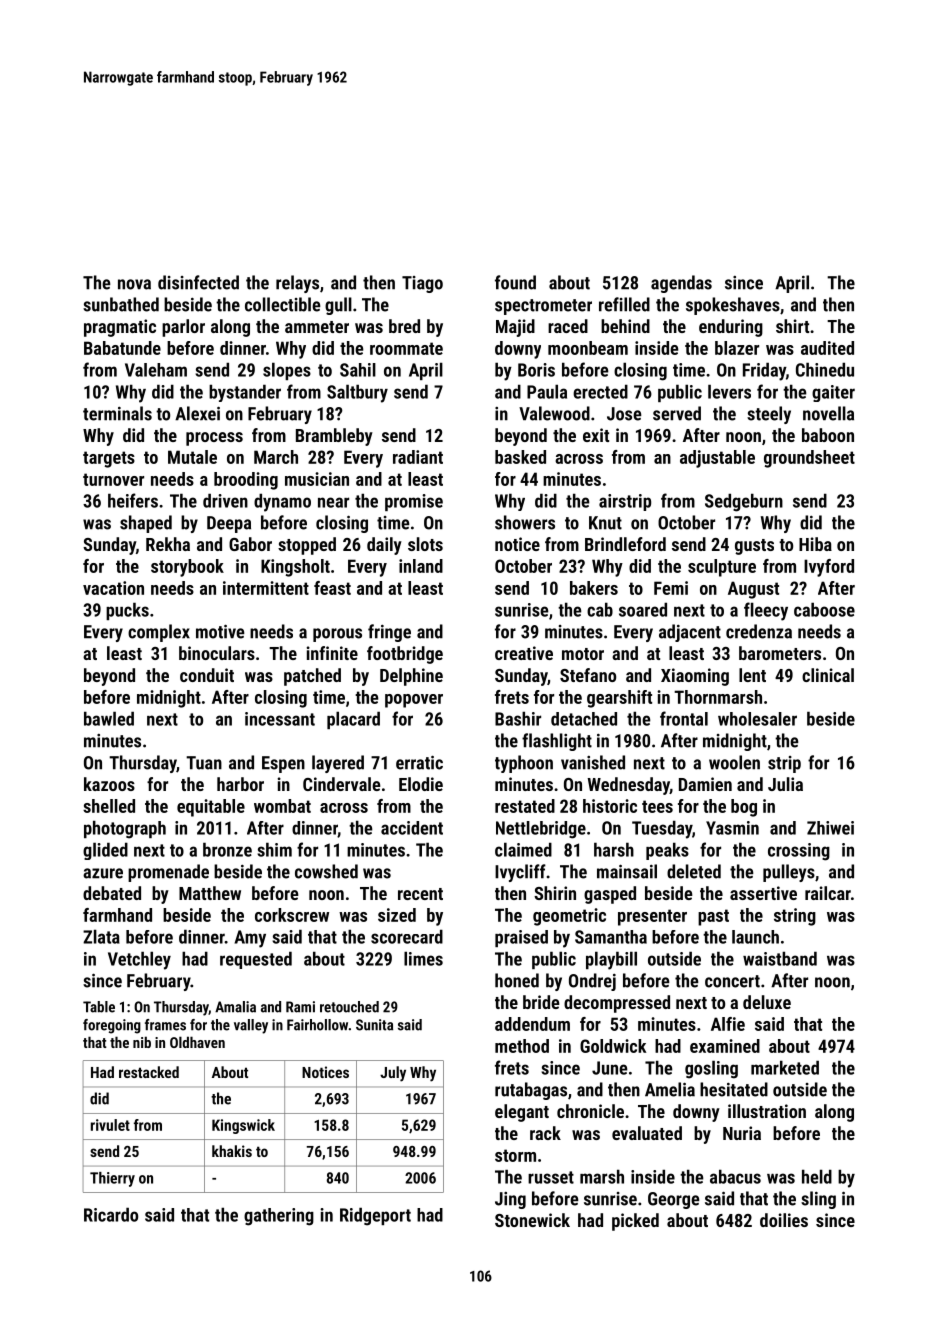  What do you see at coordinates (251, 1026) in the page?
I see `valley` at bounding box center [251, 1026].
